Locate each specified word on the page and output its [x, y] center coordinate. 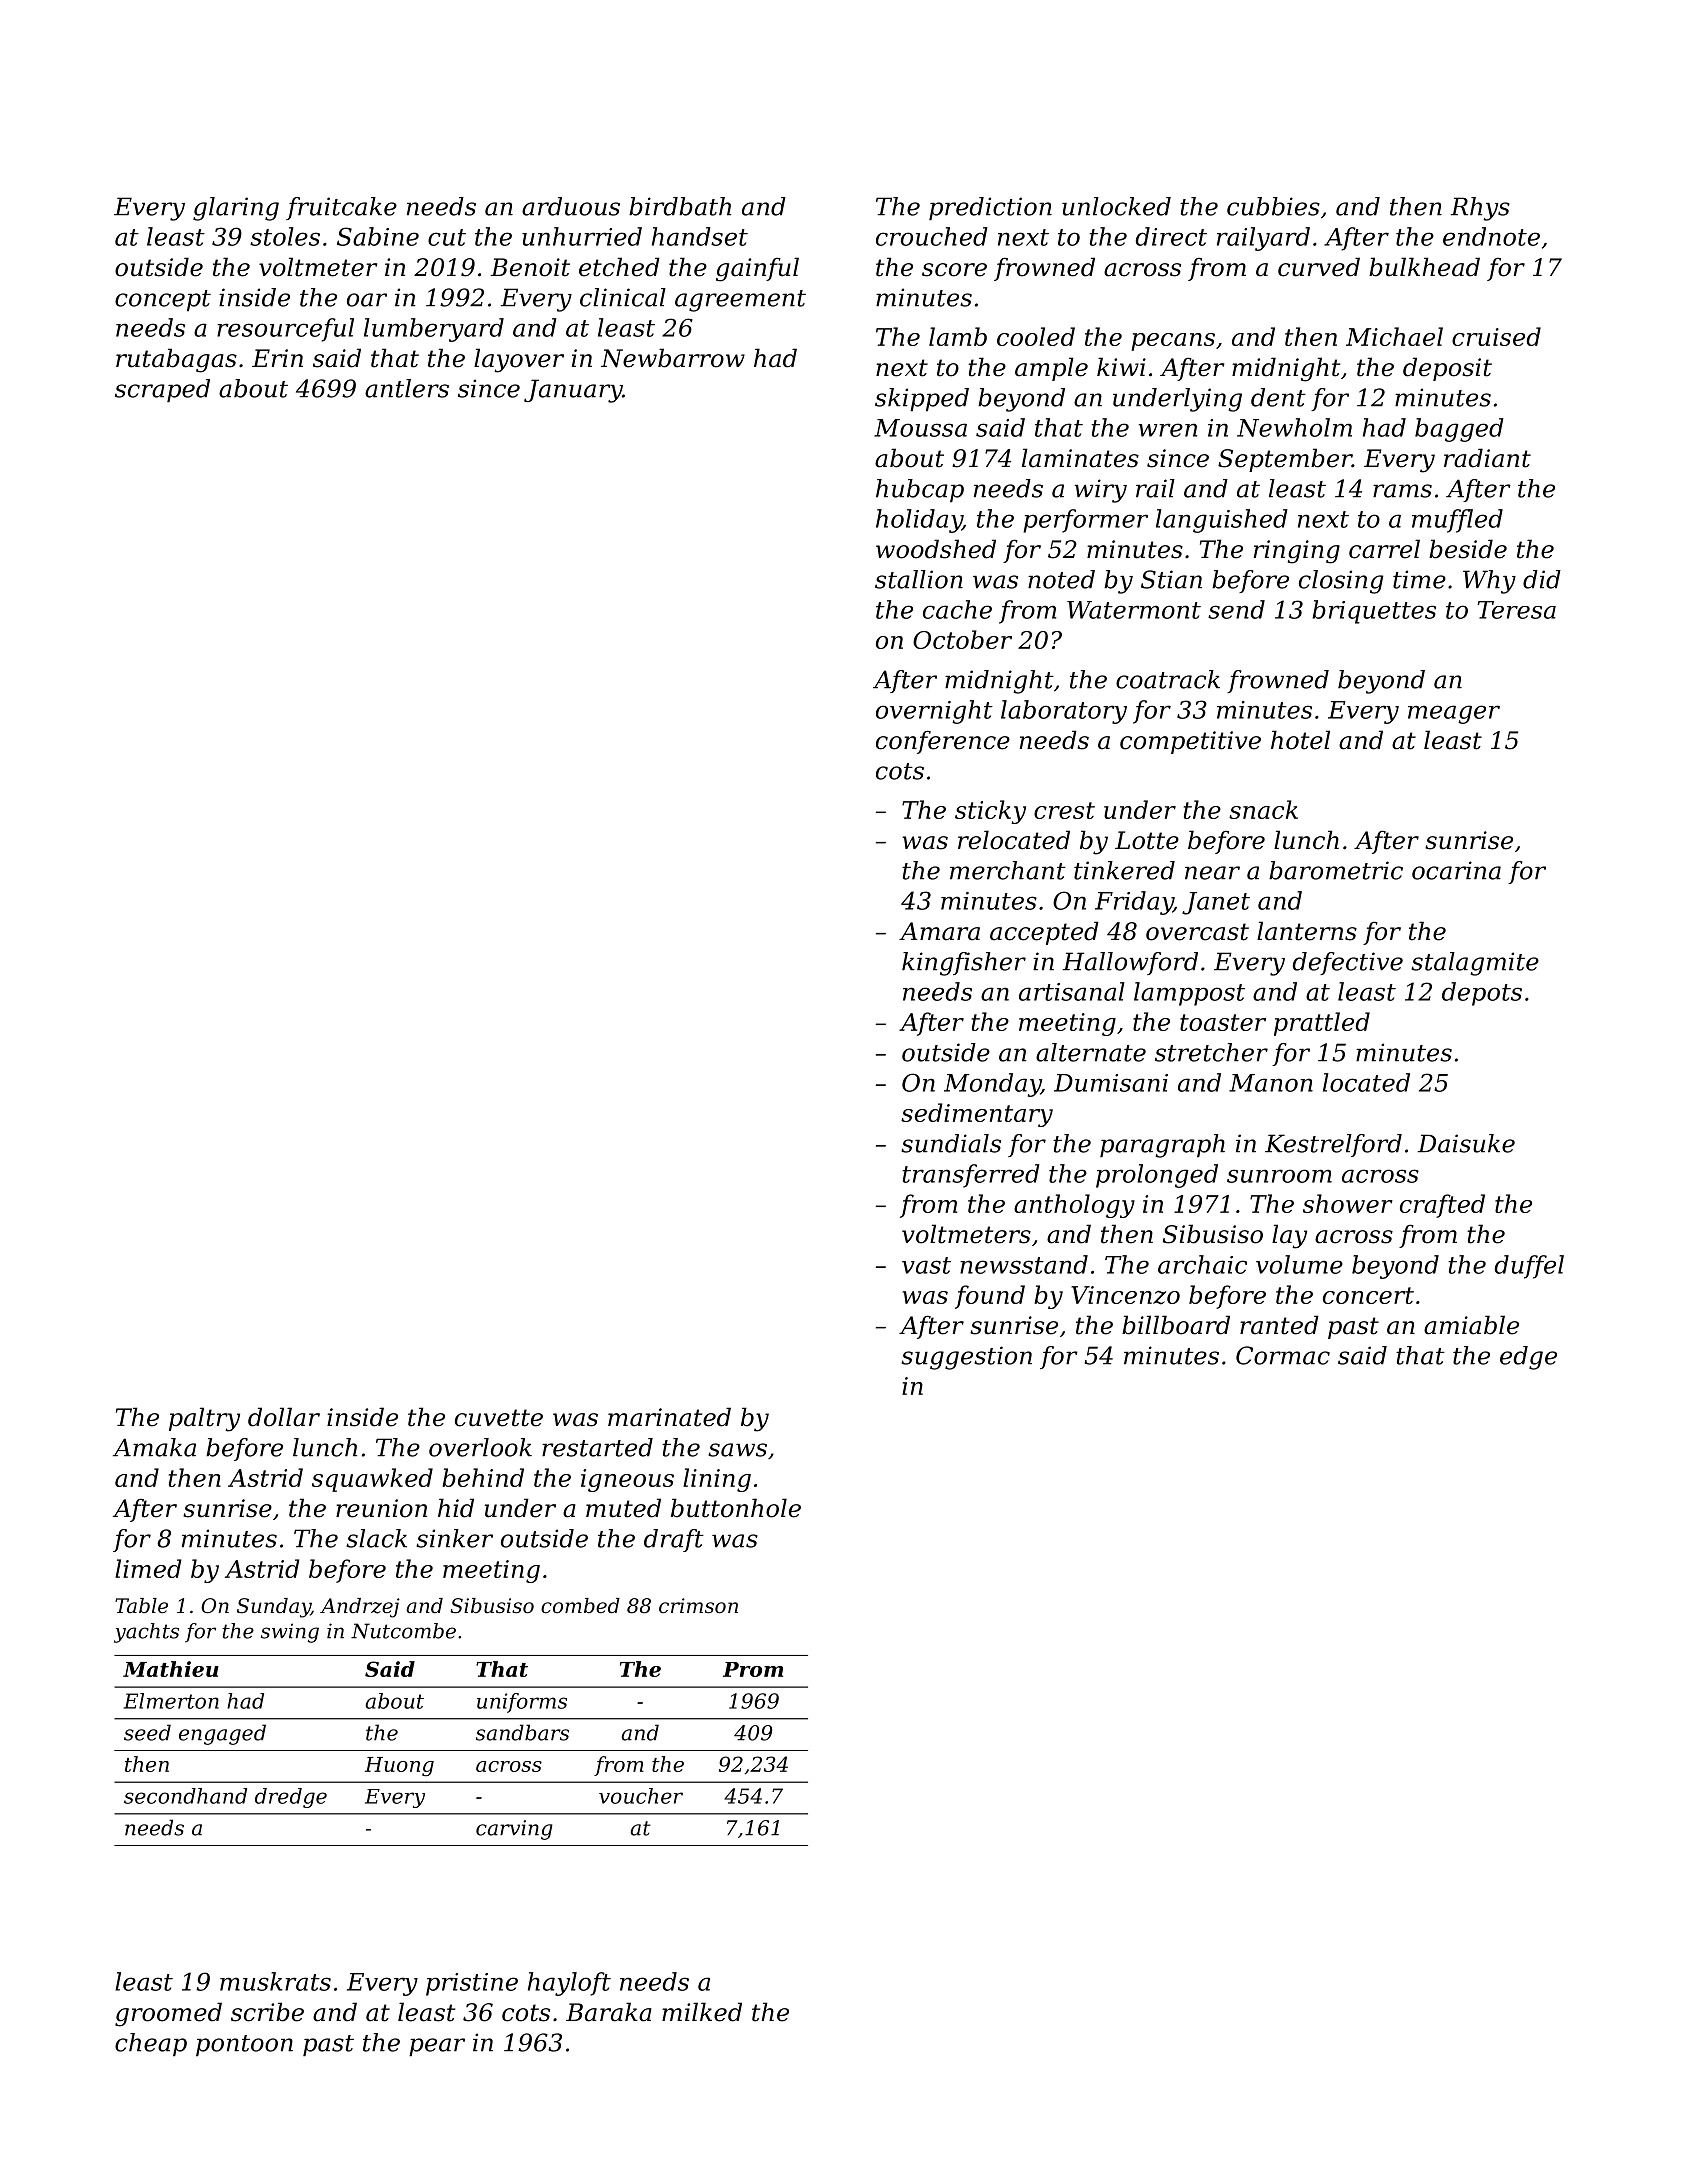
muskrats [275, 1981]
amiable [1471, 1325]
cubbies [1273, 206]
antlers [407, 388]
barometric [1336, 870]
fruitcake [341, 208]
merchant [1008, 870]
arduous [571, 206]
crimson [698, 1606]
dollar [284, 1417]
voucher [641, 1796]
